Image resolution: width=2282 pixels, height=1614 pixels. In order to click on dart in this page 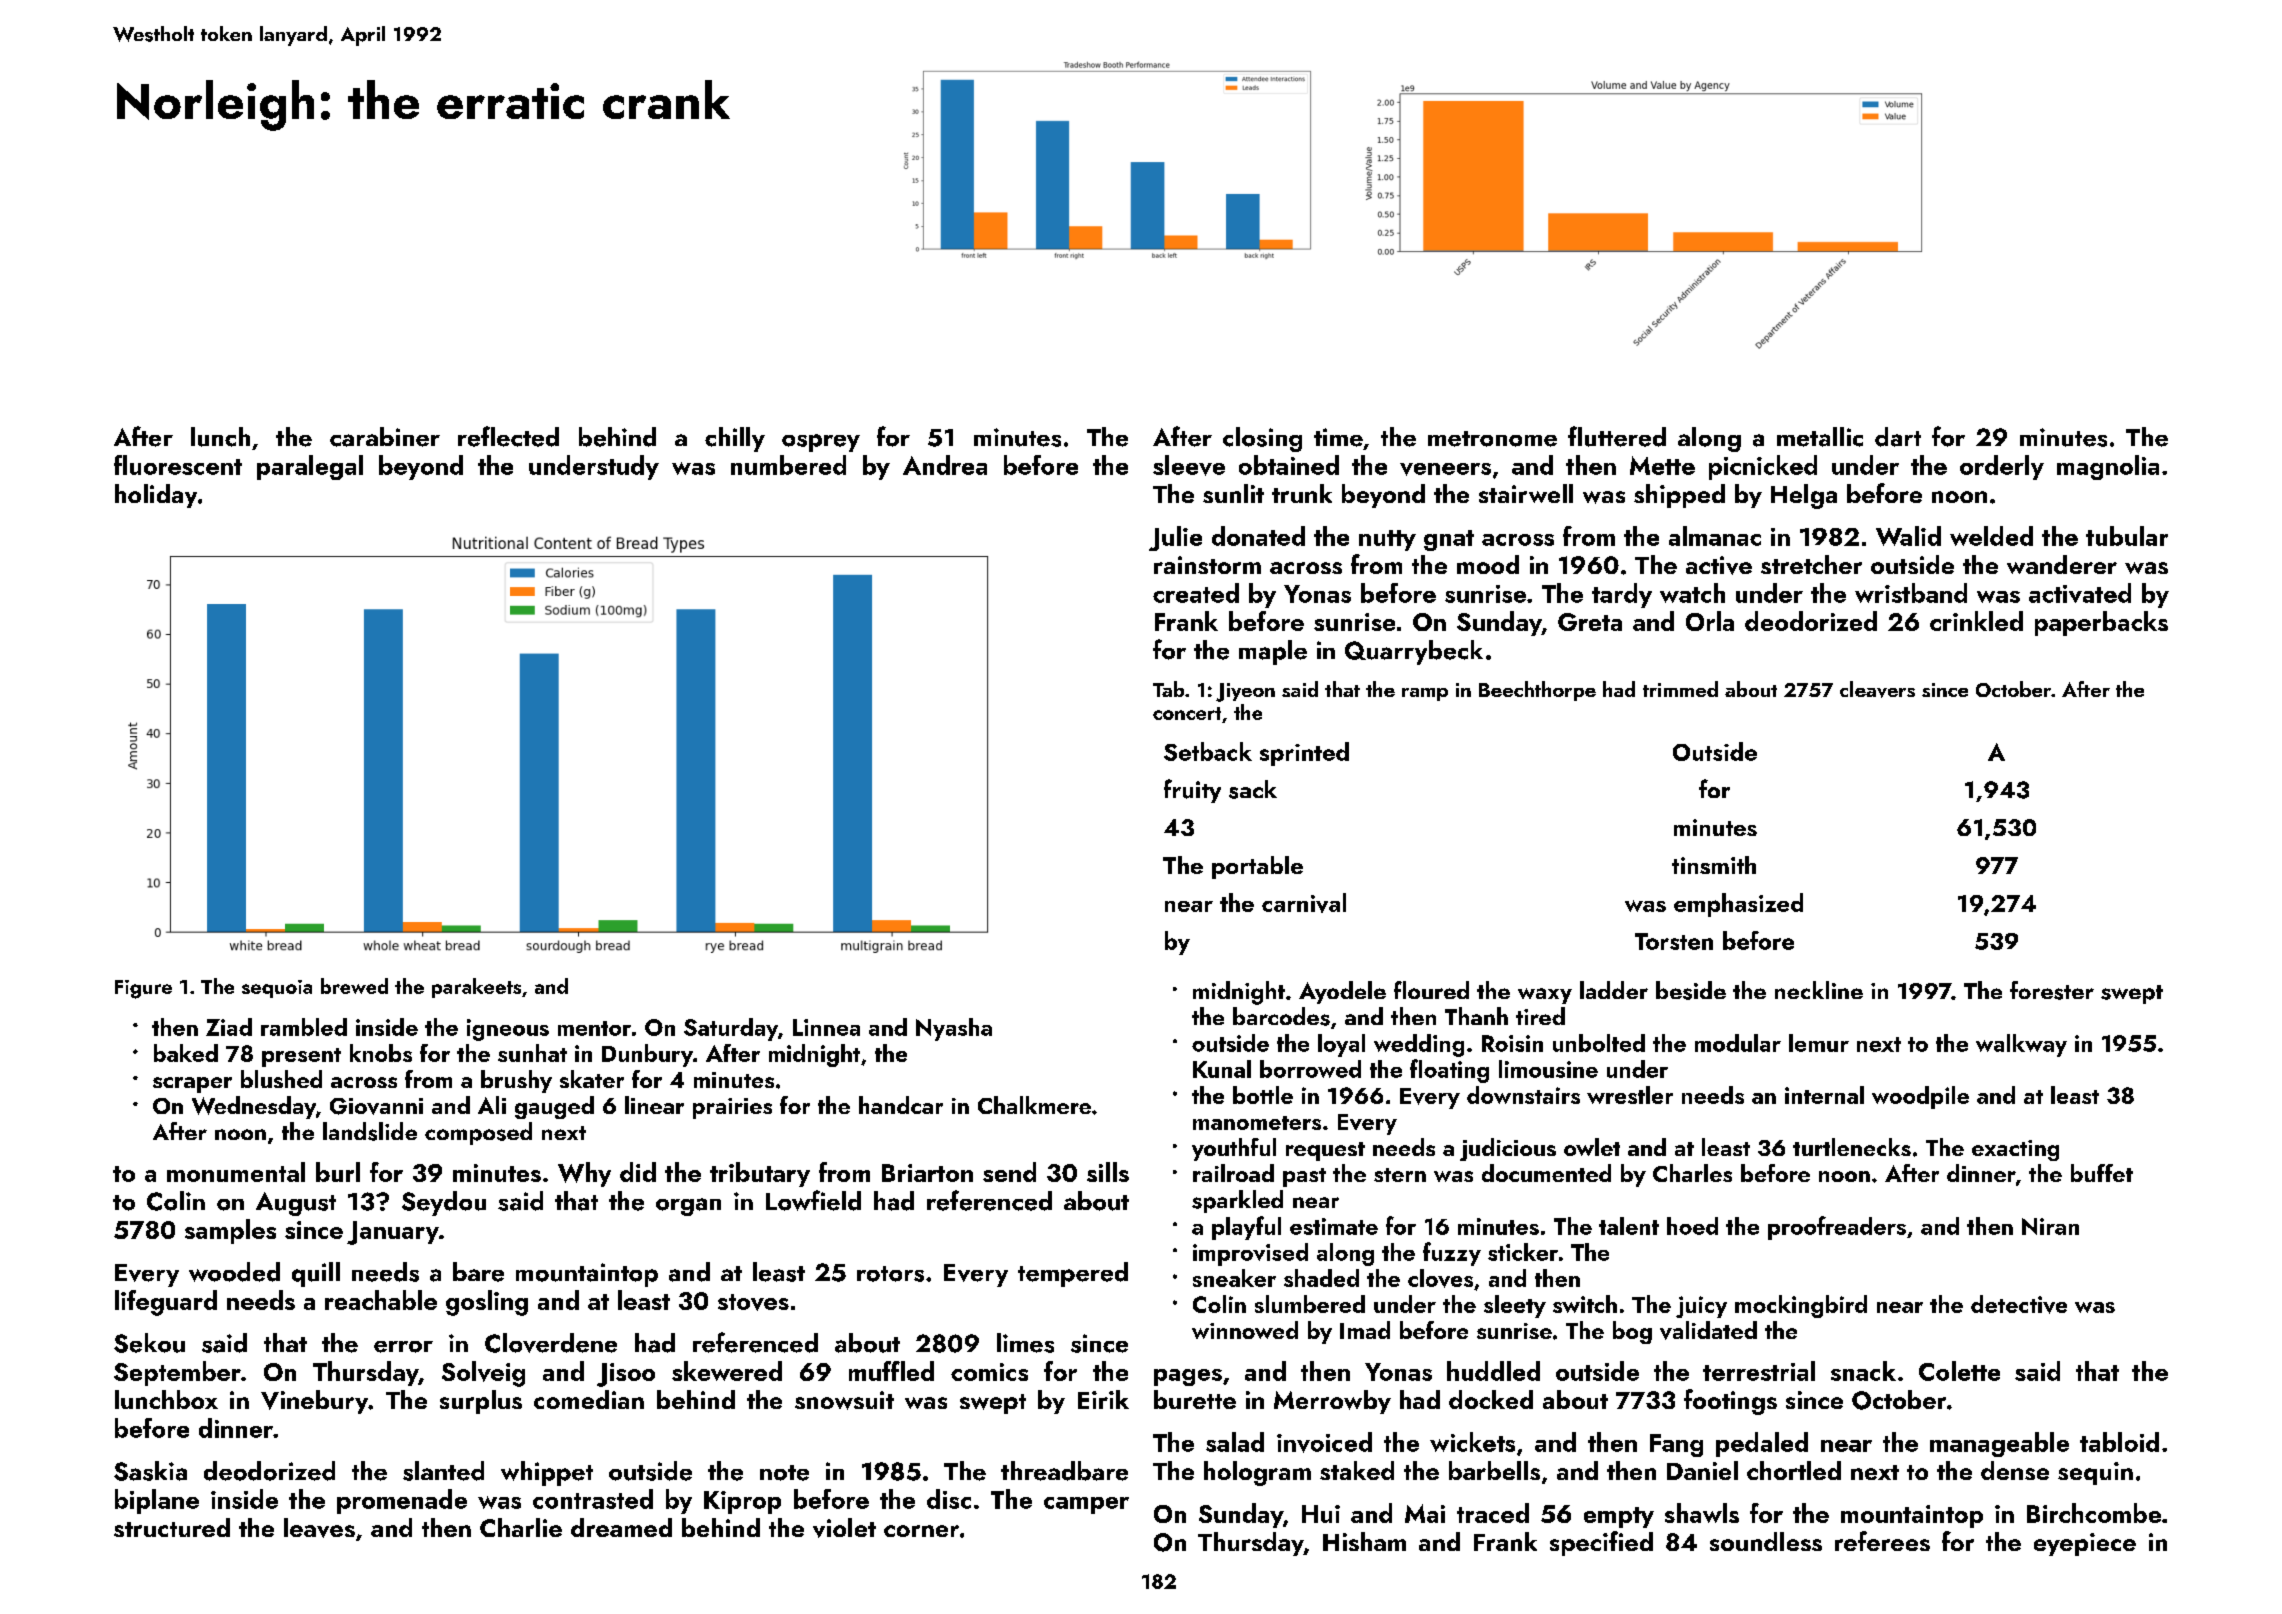, I will do `click(1898, 437)`.
